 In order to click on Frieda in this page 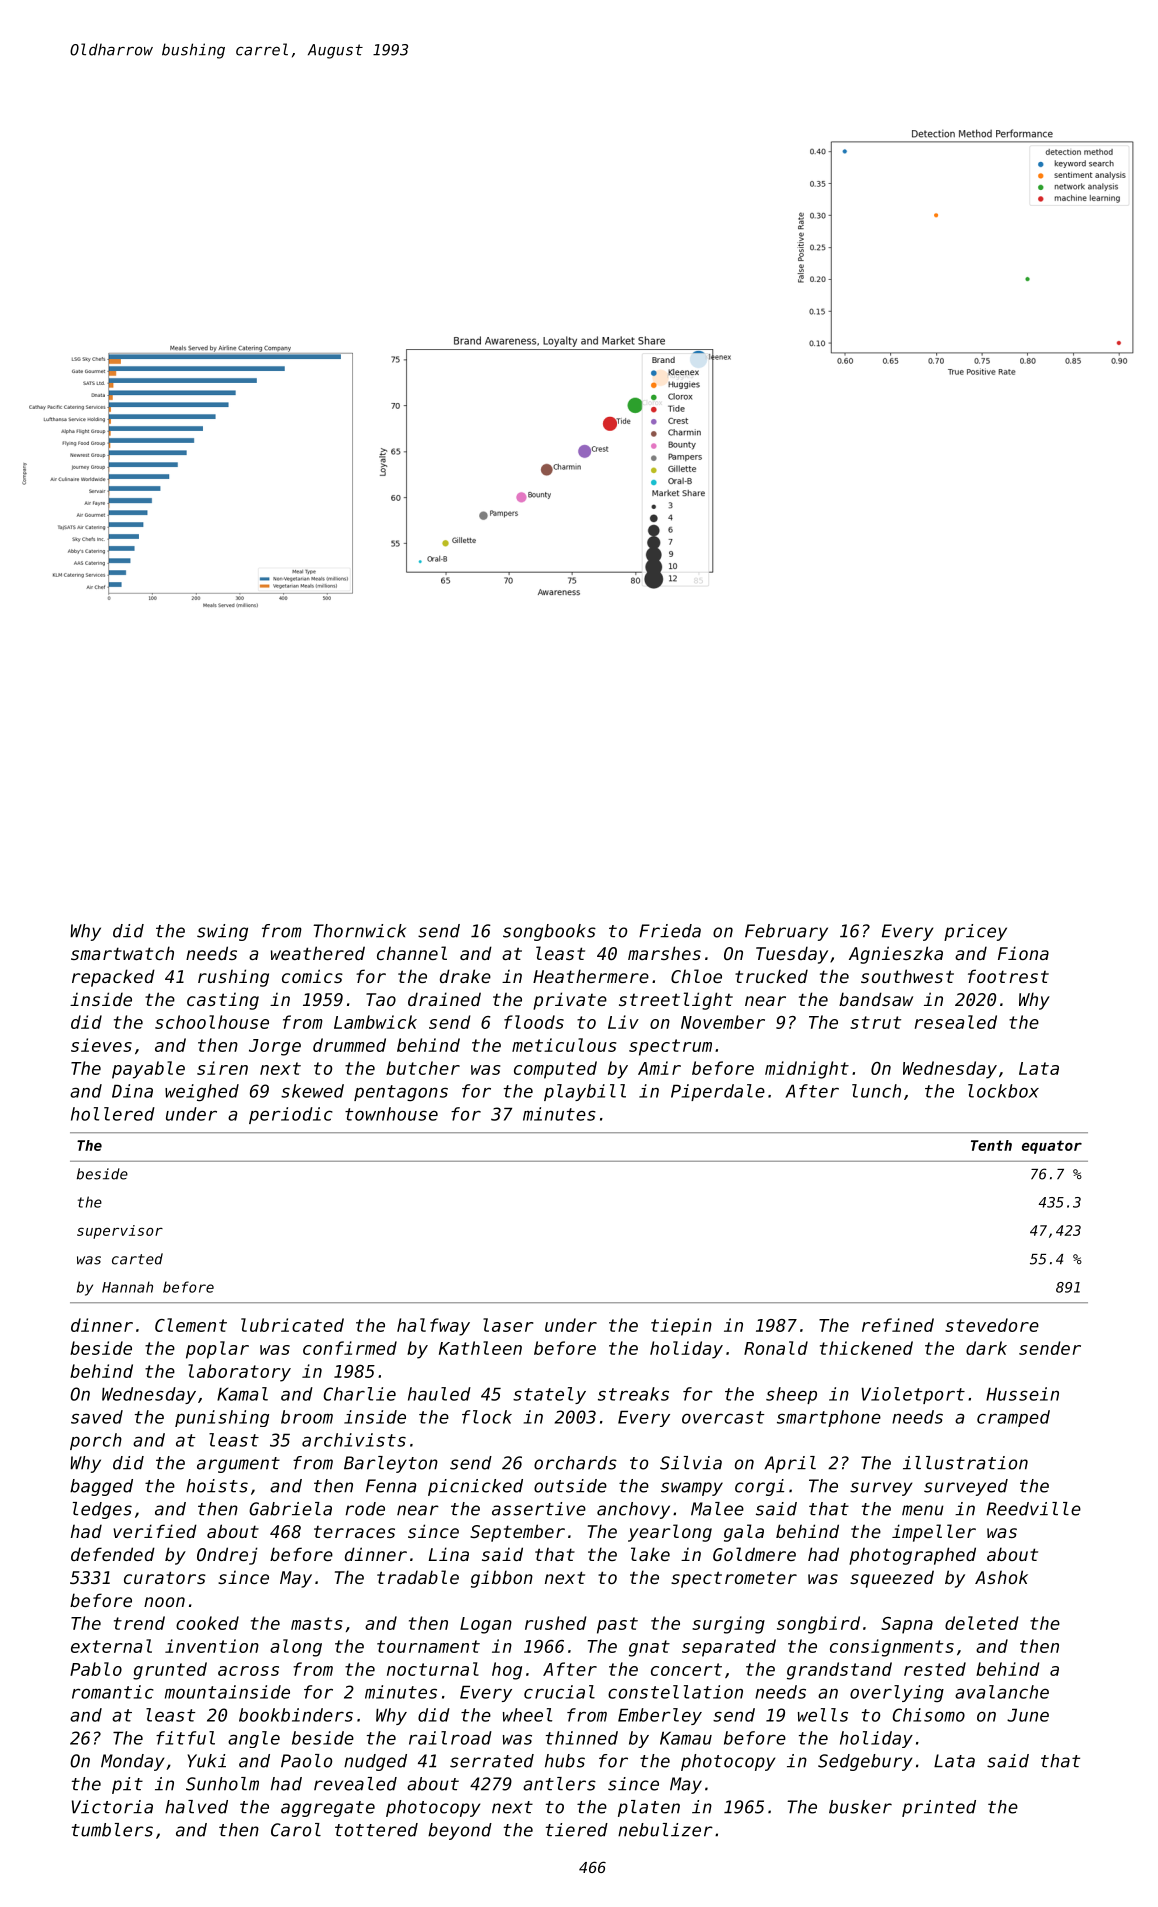, I will do `click(670, 931)`.
